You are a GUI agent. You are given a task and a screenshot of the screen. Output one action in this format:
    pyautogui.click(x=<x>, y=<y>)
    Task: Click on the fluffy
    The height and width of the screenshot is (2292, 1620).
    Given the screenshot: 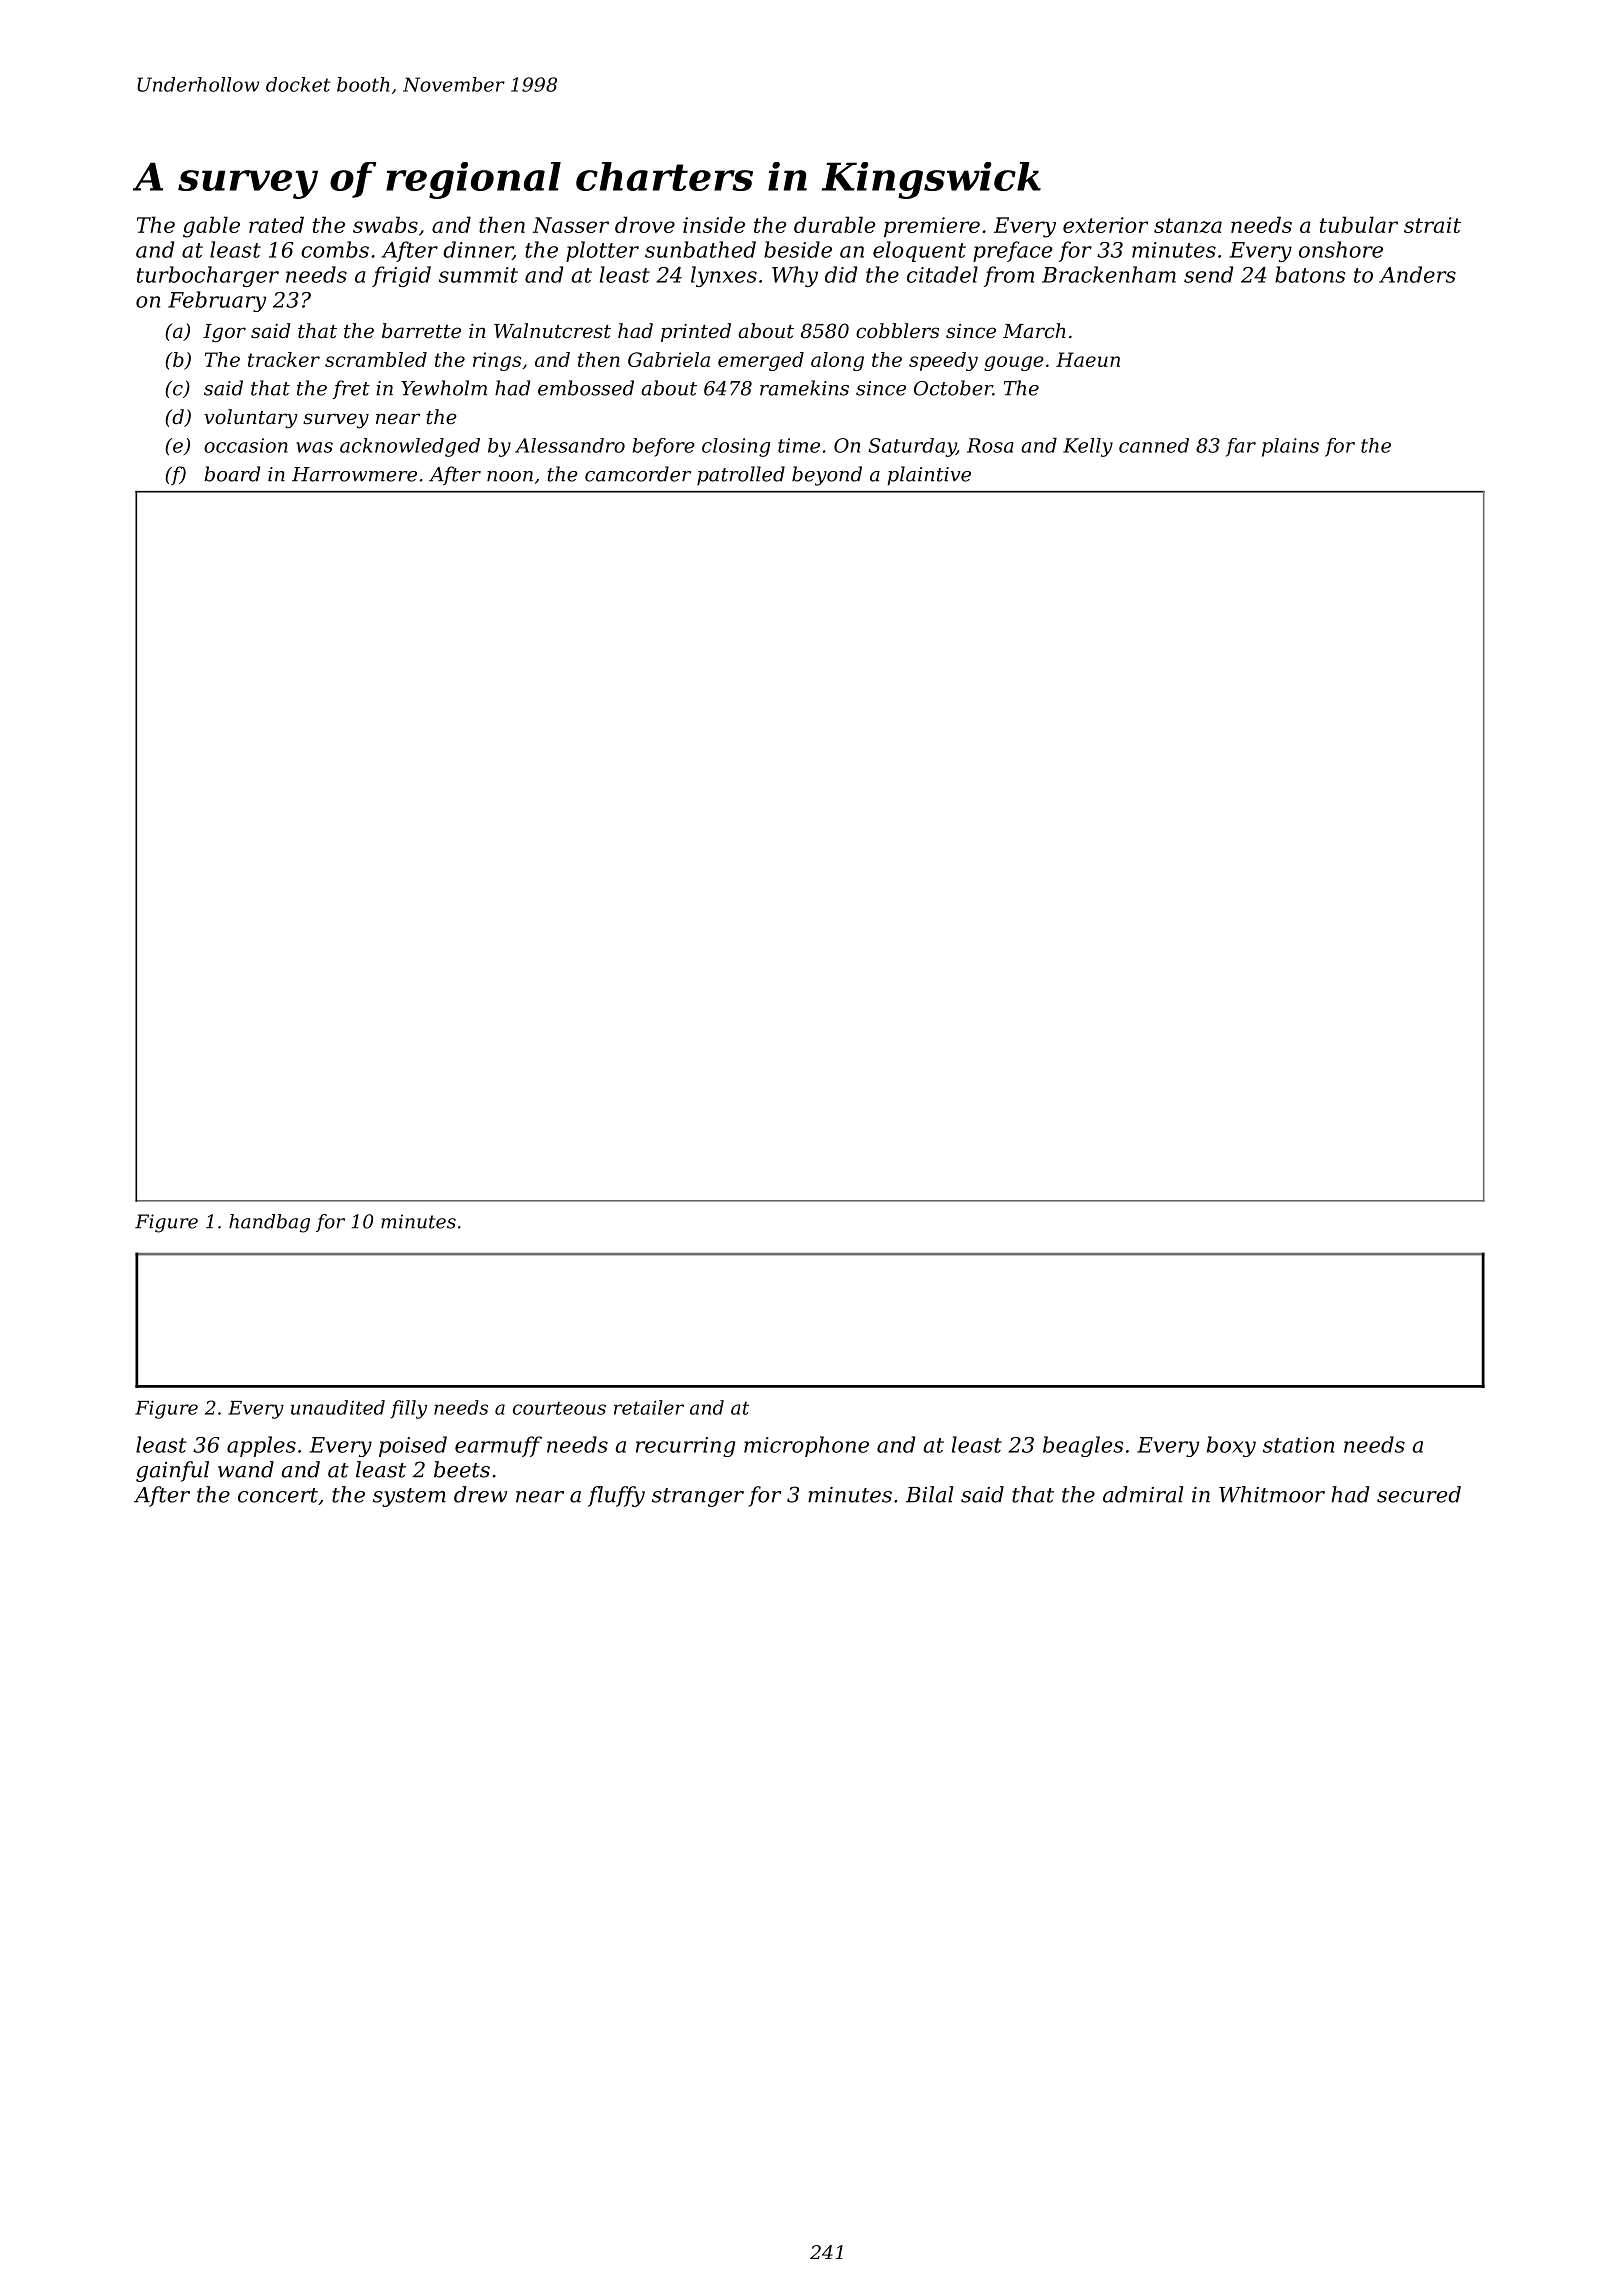 What is the action you would take?
    pyautogui.click(x=616, y=1496)
